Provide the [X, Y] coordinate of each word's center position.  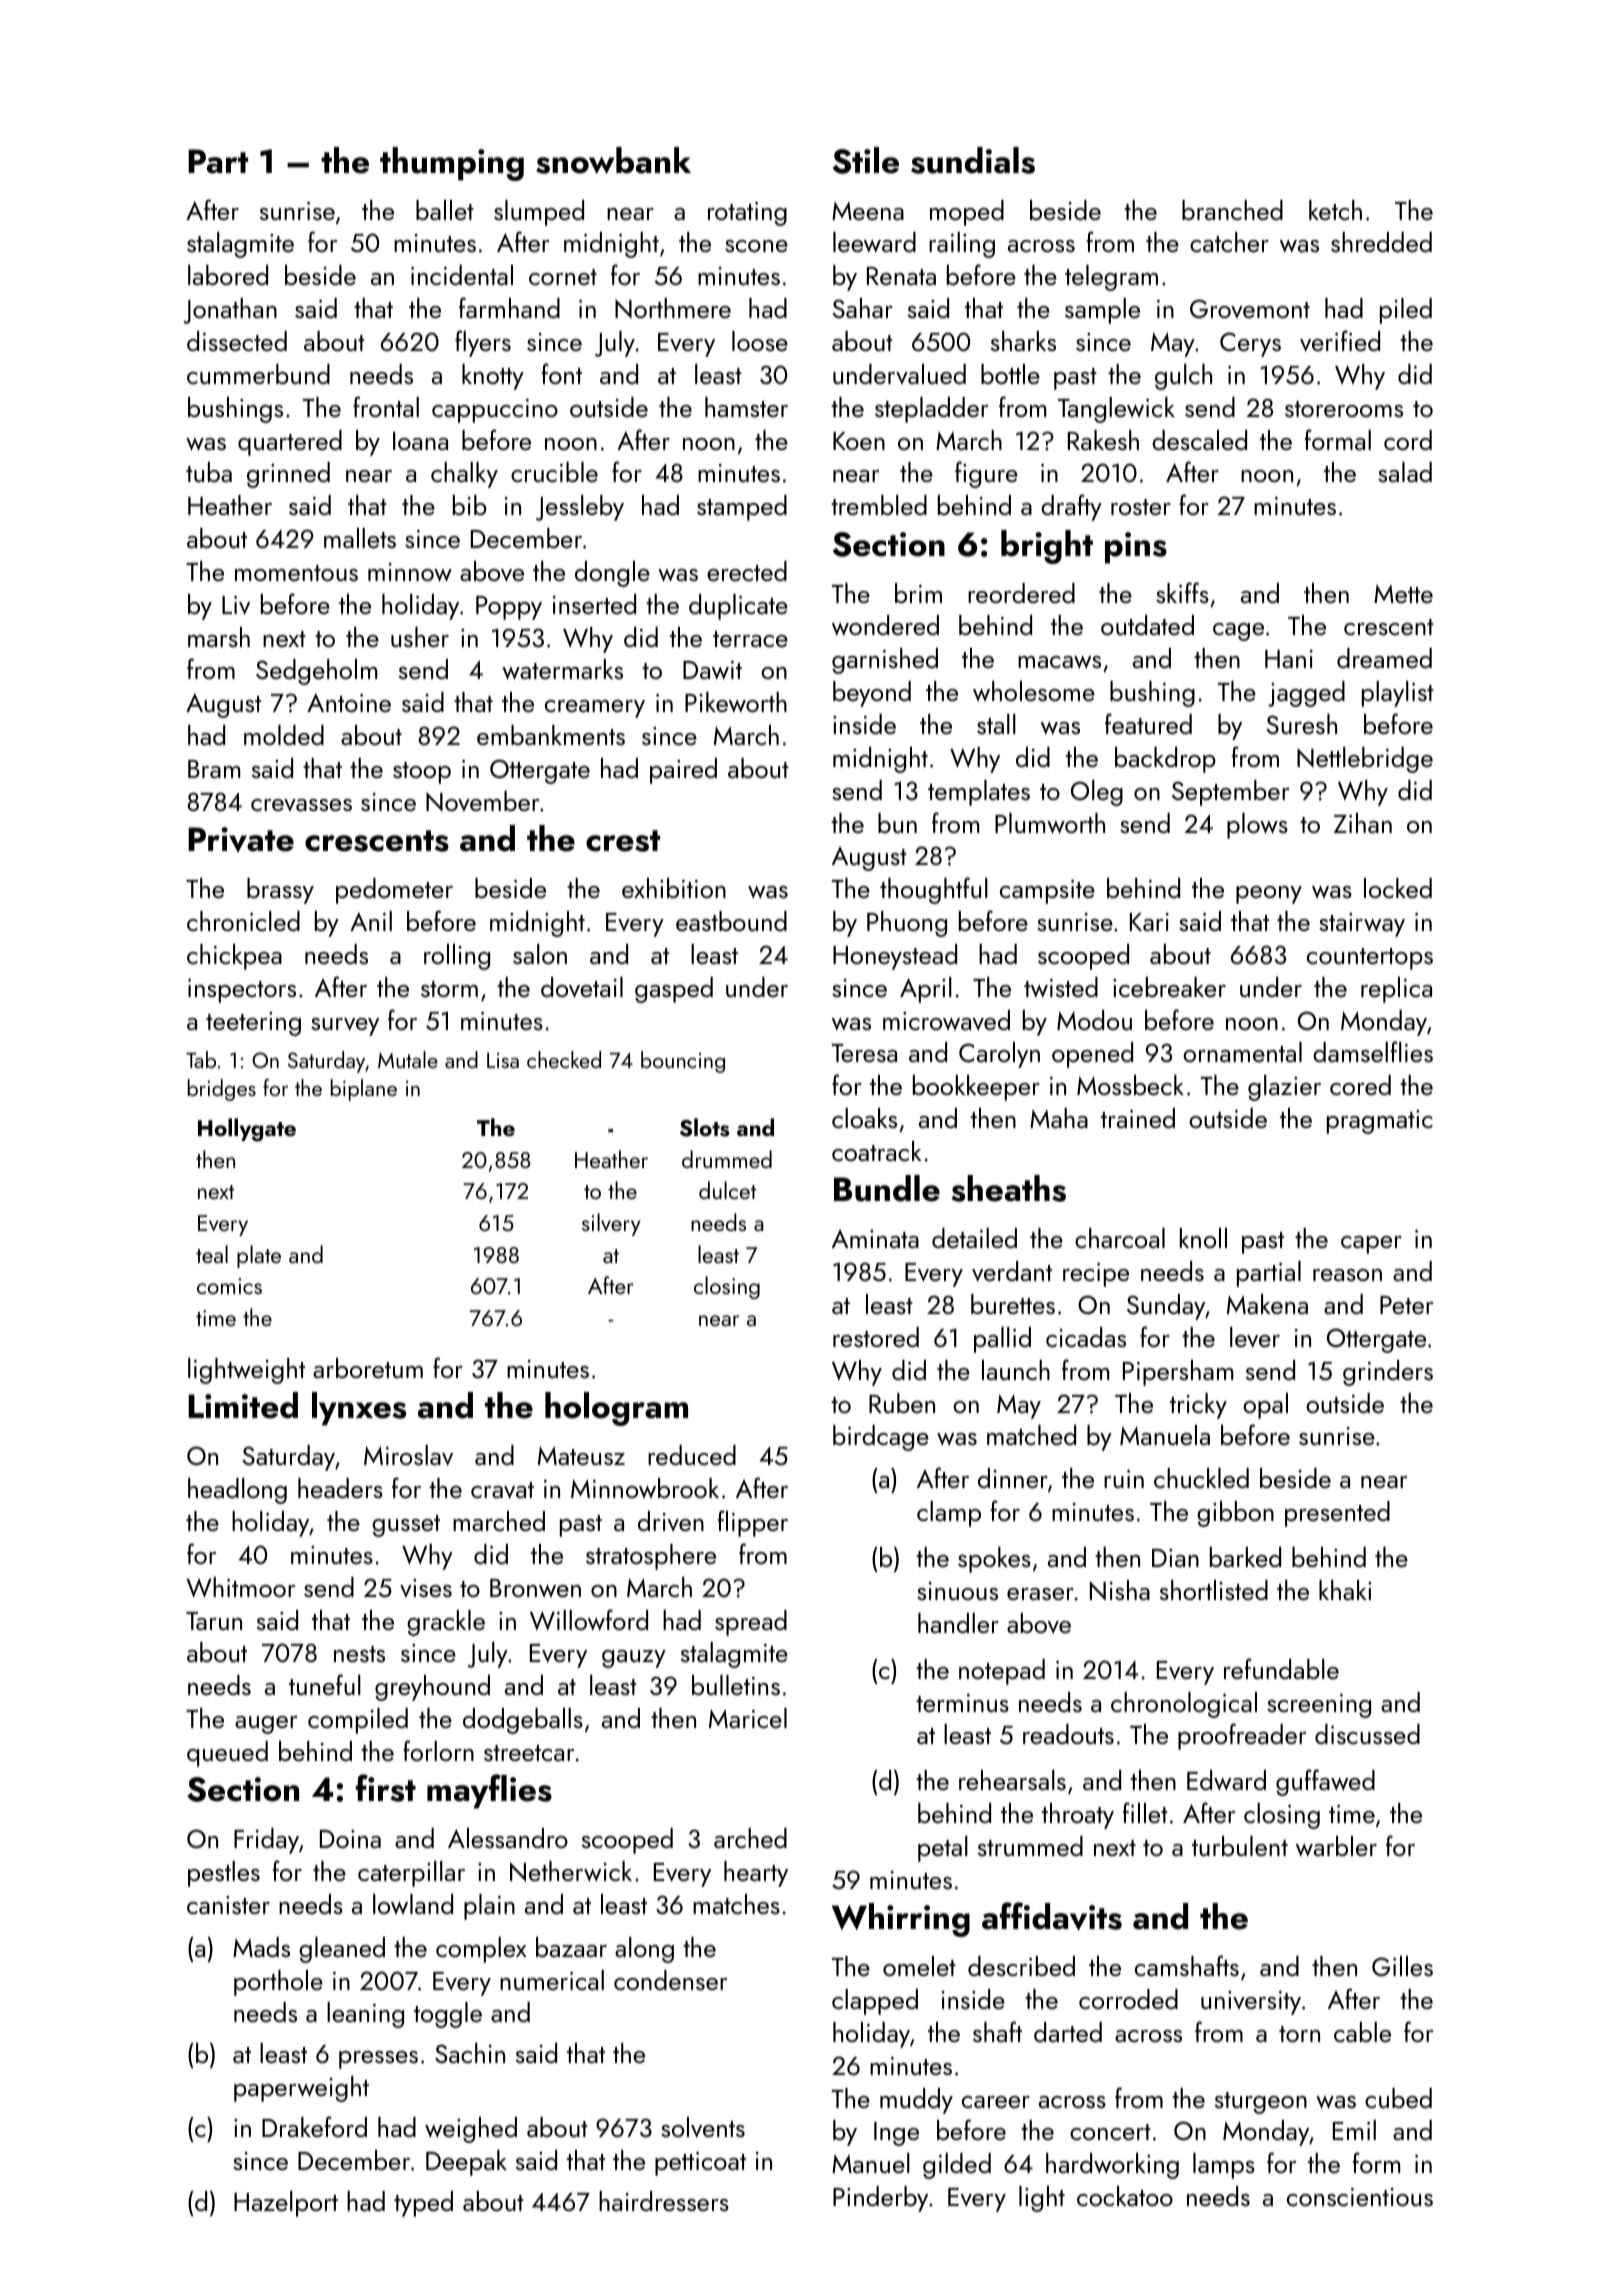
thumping [452, 164]
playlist [1398, 694]
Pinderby [880, 2199]
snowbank [613, 160]
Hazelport [286, 2204]
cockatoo [1125, 2196]
